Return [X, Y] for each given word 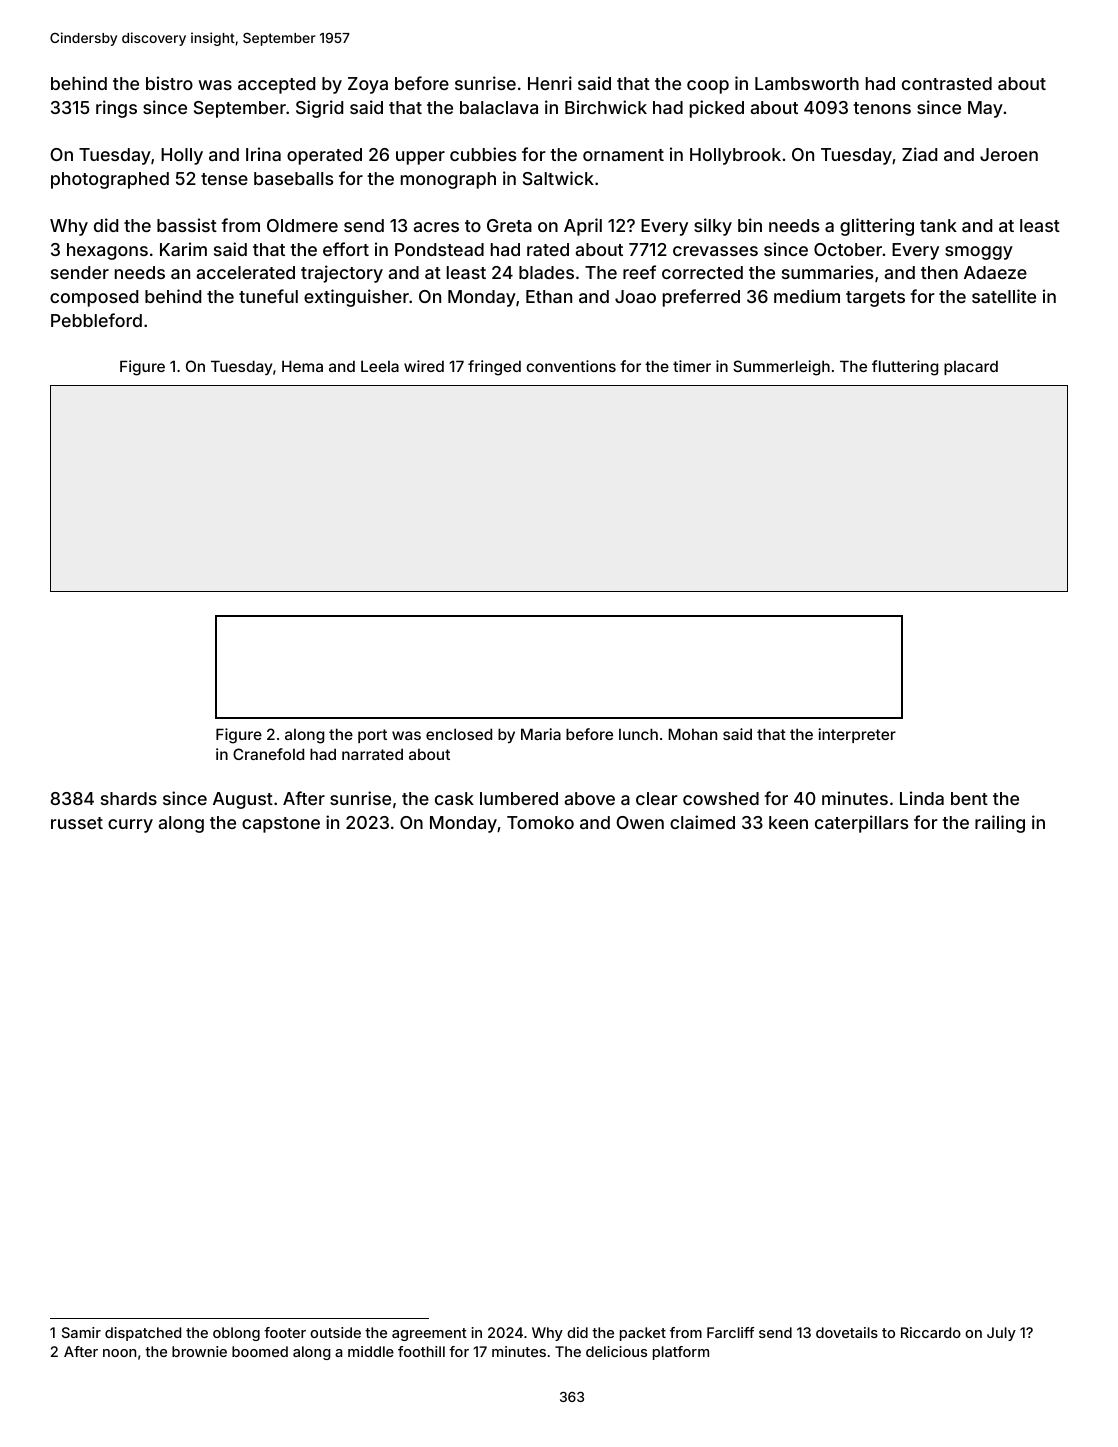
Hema [302, 366]
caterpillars [861, 824]
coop [708, 87]
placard [971, 367]
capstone [281, 825]
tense [224, 179]
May [985, 109]
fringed [494, 368]
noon [119, 1353]
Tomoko [540, 822]
